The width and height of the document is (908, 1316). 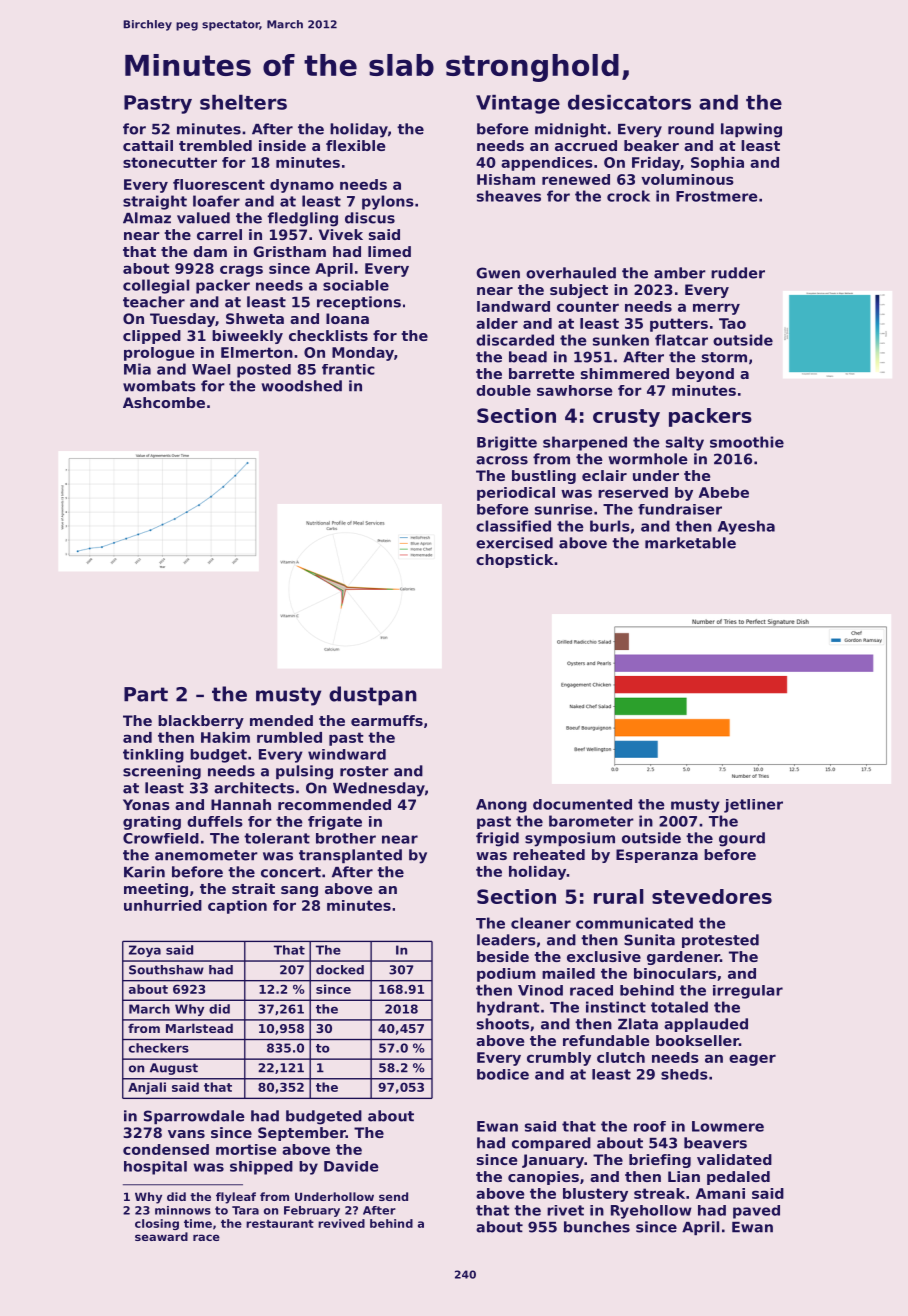 What do you see at coordinates (147, 218) in the document?
I see `Almaz` at bounding box center [147, 218].
